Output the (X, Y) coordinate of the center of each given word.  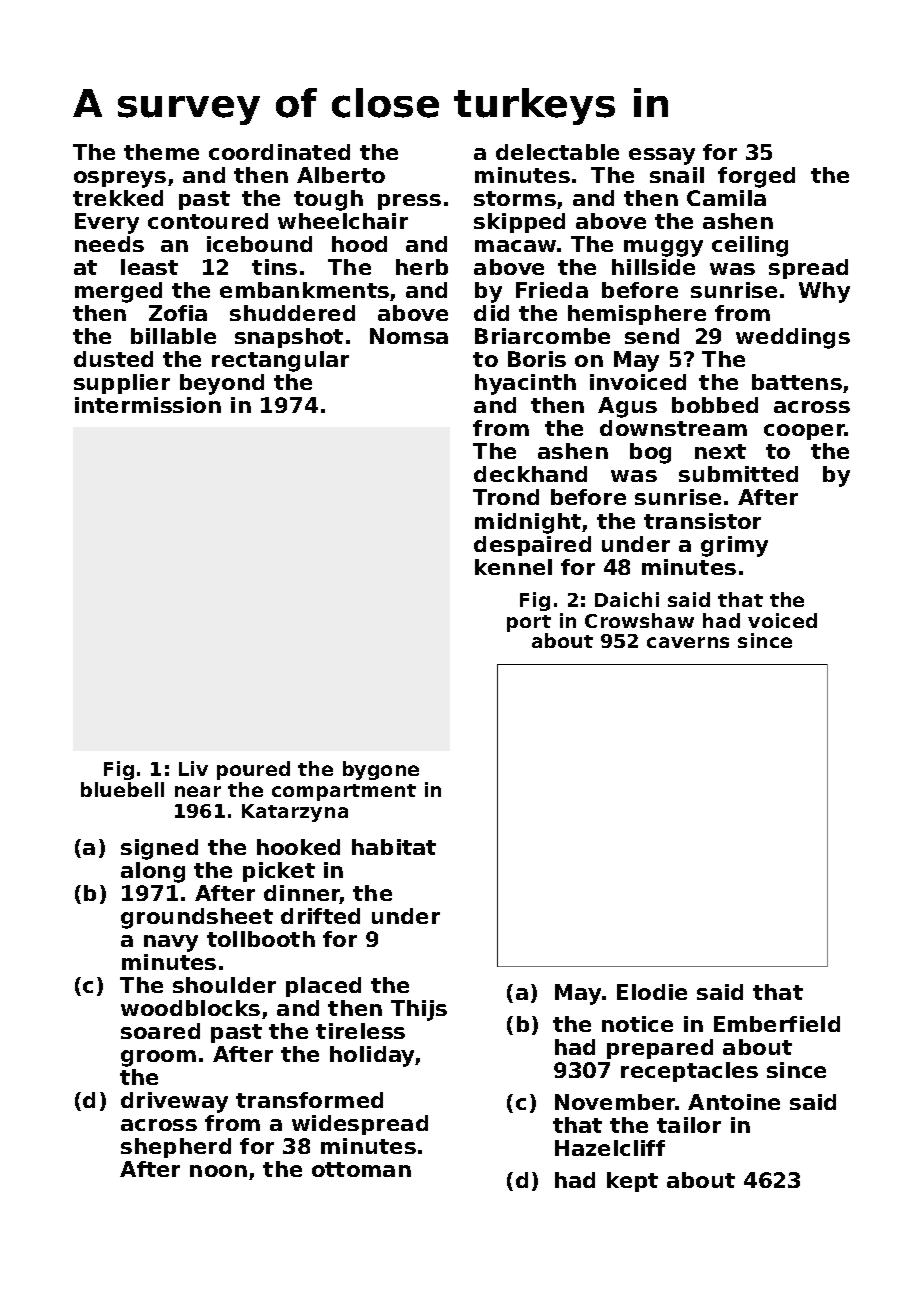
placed (323, 987)
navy (171, 943)
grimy (734, 546)
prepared (660, 1049)
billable (173, 336)
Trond (506, 497)
